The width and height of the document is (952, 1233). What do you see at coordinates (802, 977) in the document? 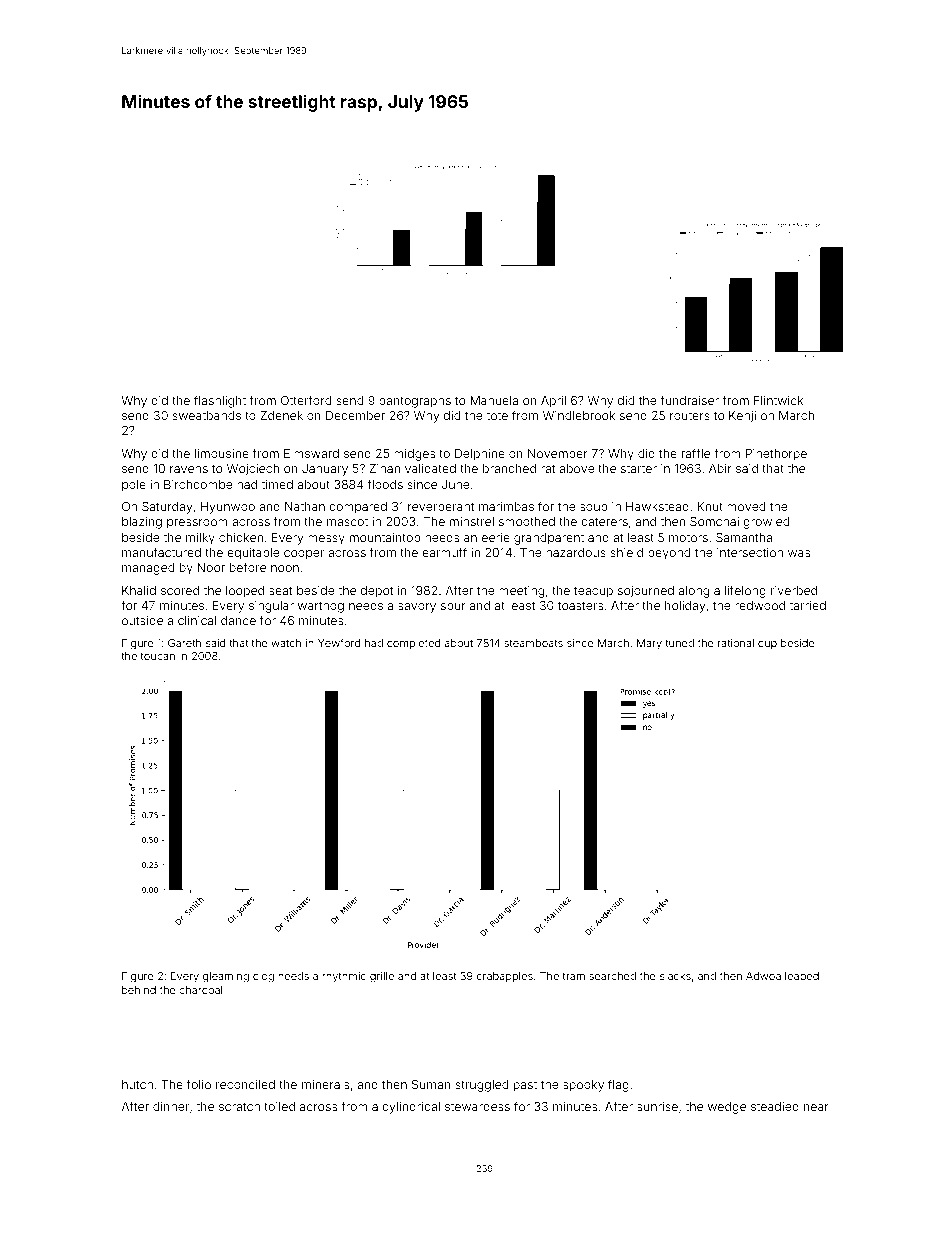
I see `leaped` at bounding box center [802, 977].
